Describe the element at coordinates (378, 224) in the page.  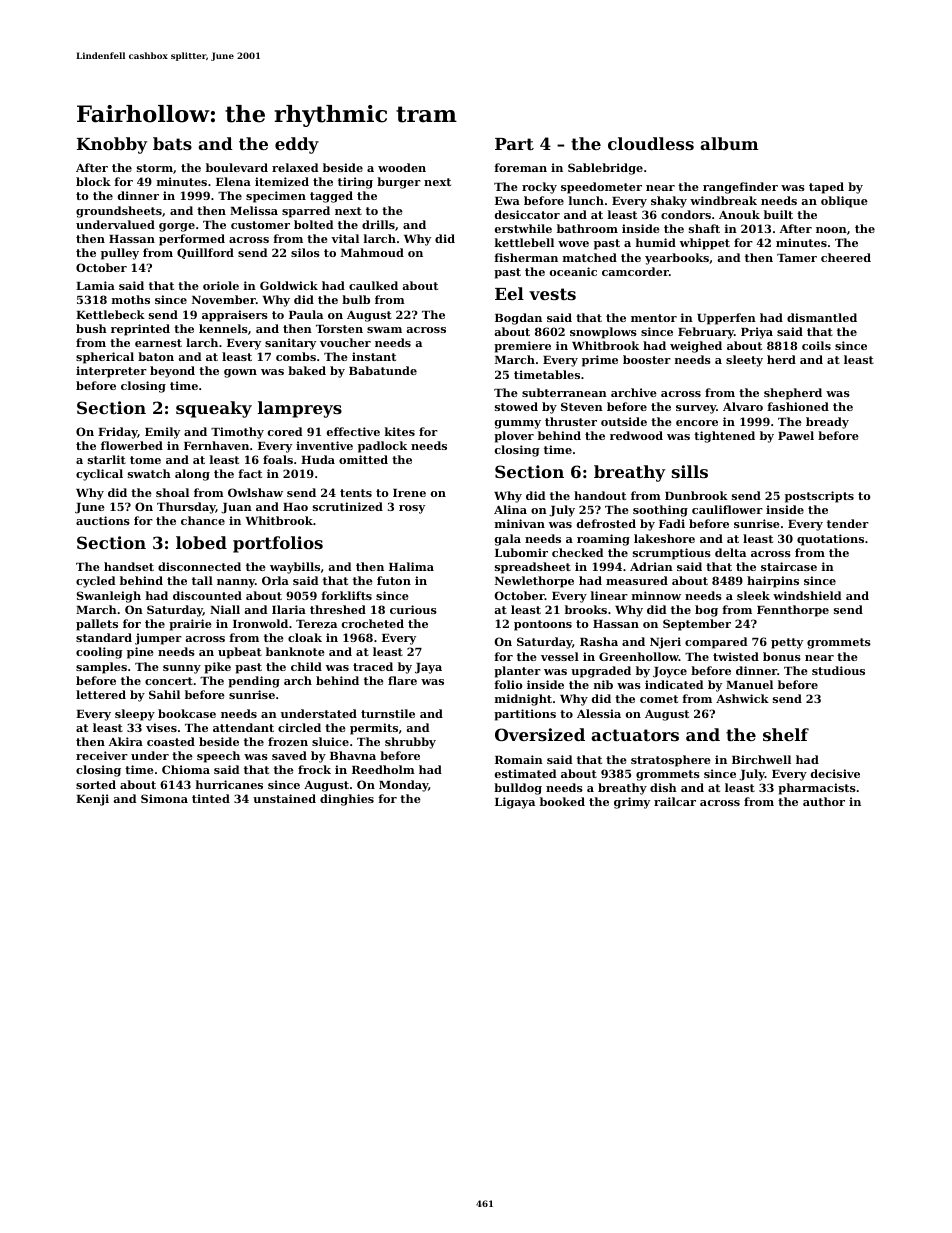
I see `drills` at that location.
